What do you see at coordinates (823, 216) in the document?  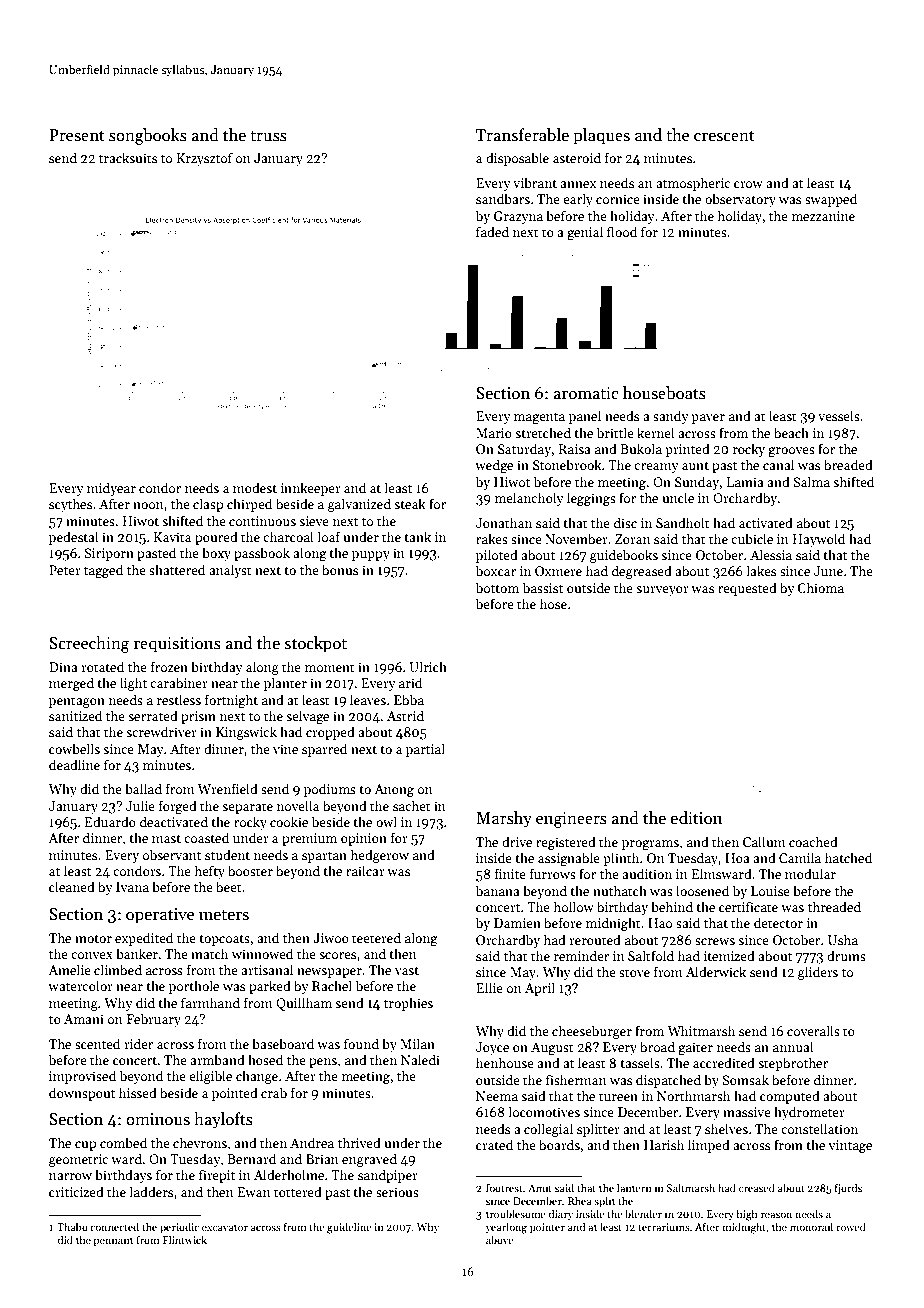 I see `mezzanine` at bounding box center [823, 216].
